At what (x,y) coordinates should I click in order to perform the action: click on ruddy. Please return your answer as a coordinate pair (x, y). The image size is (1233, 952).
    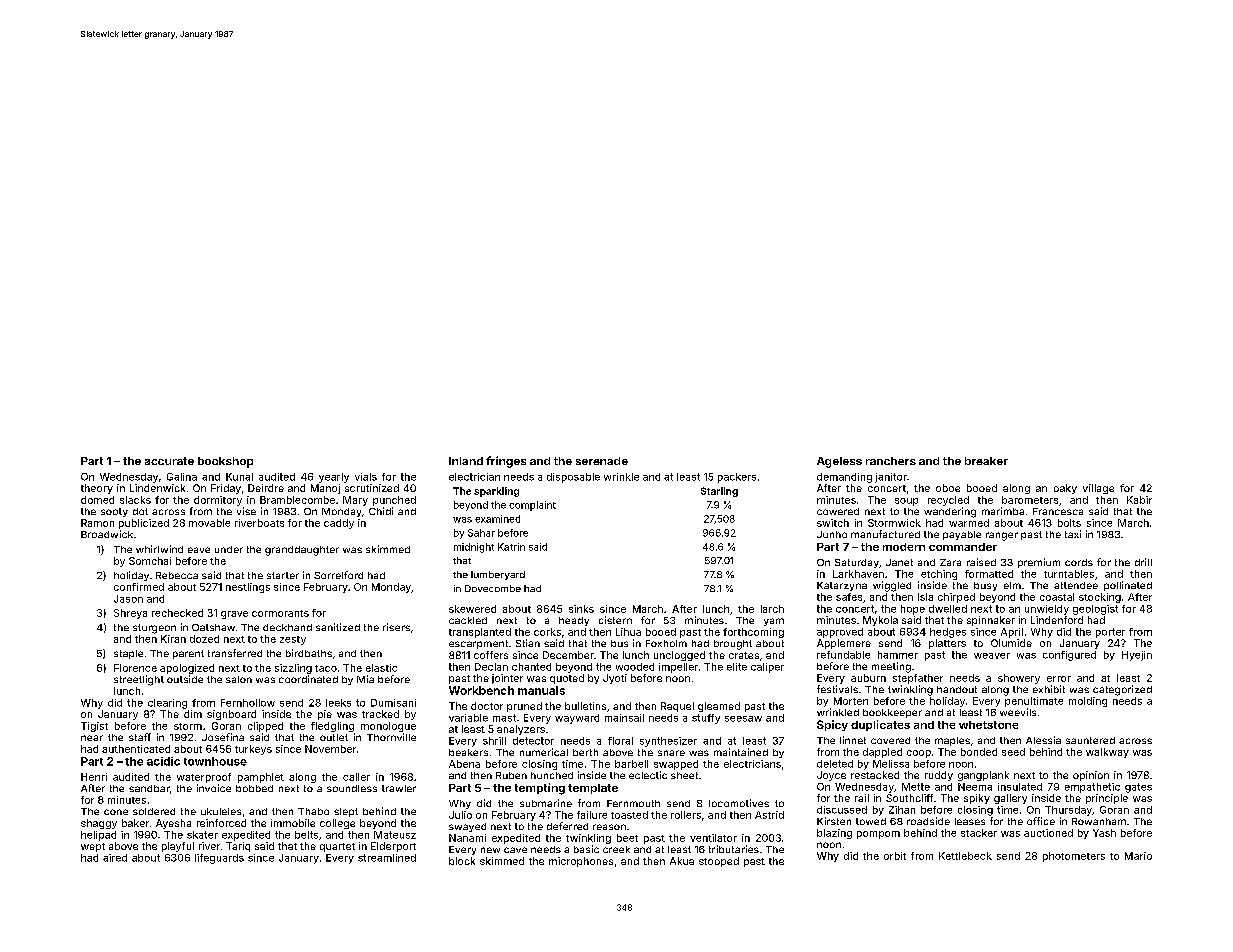
    Looking at the image, I should click on (939, 776).
